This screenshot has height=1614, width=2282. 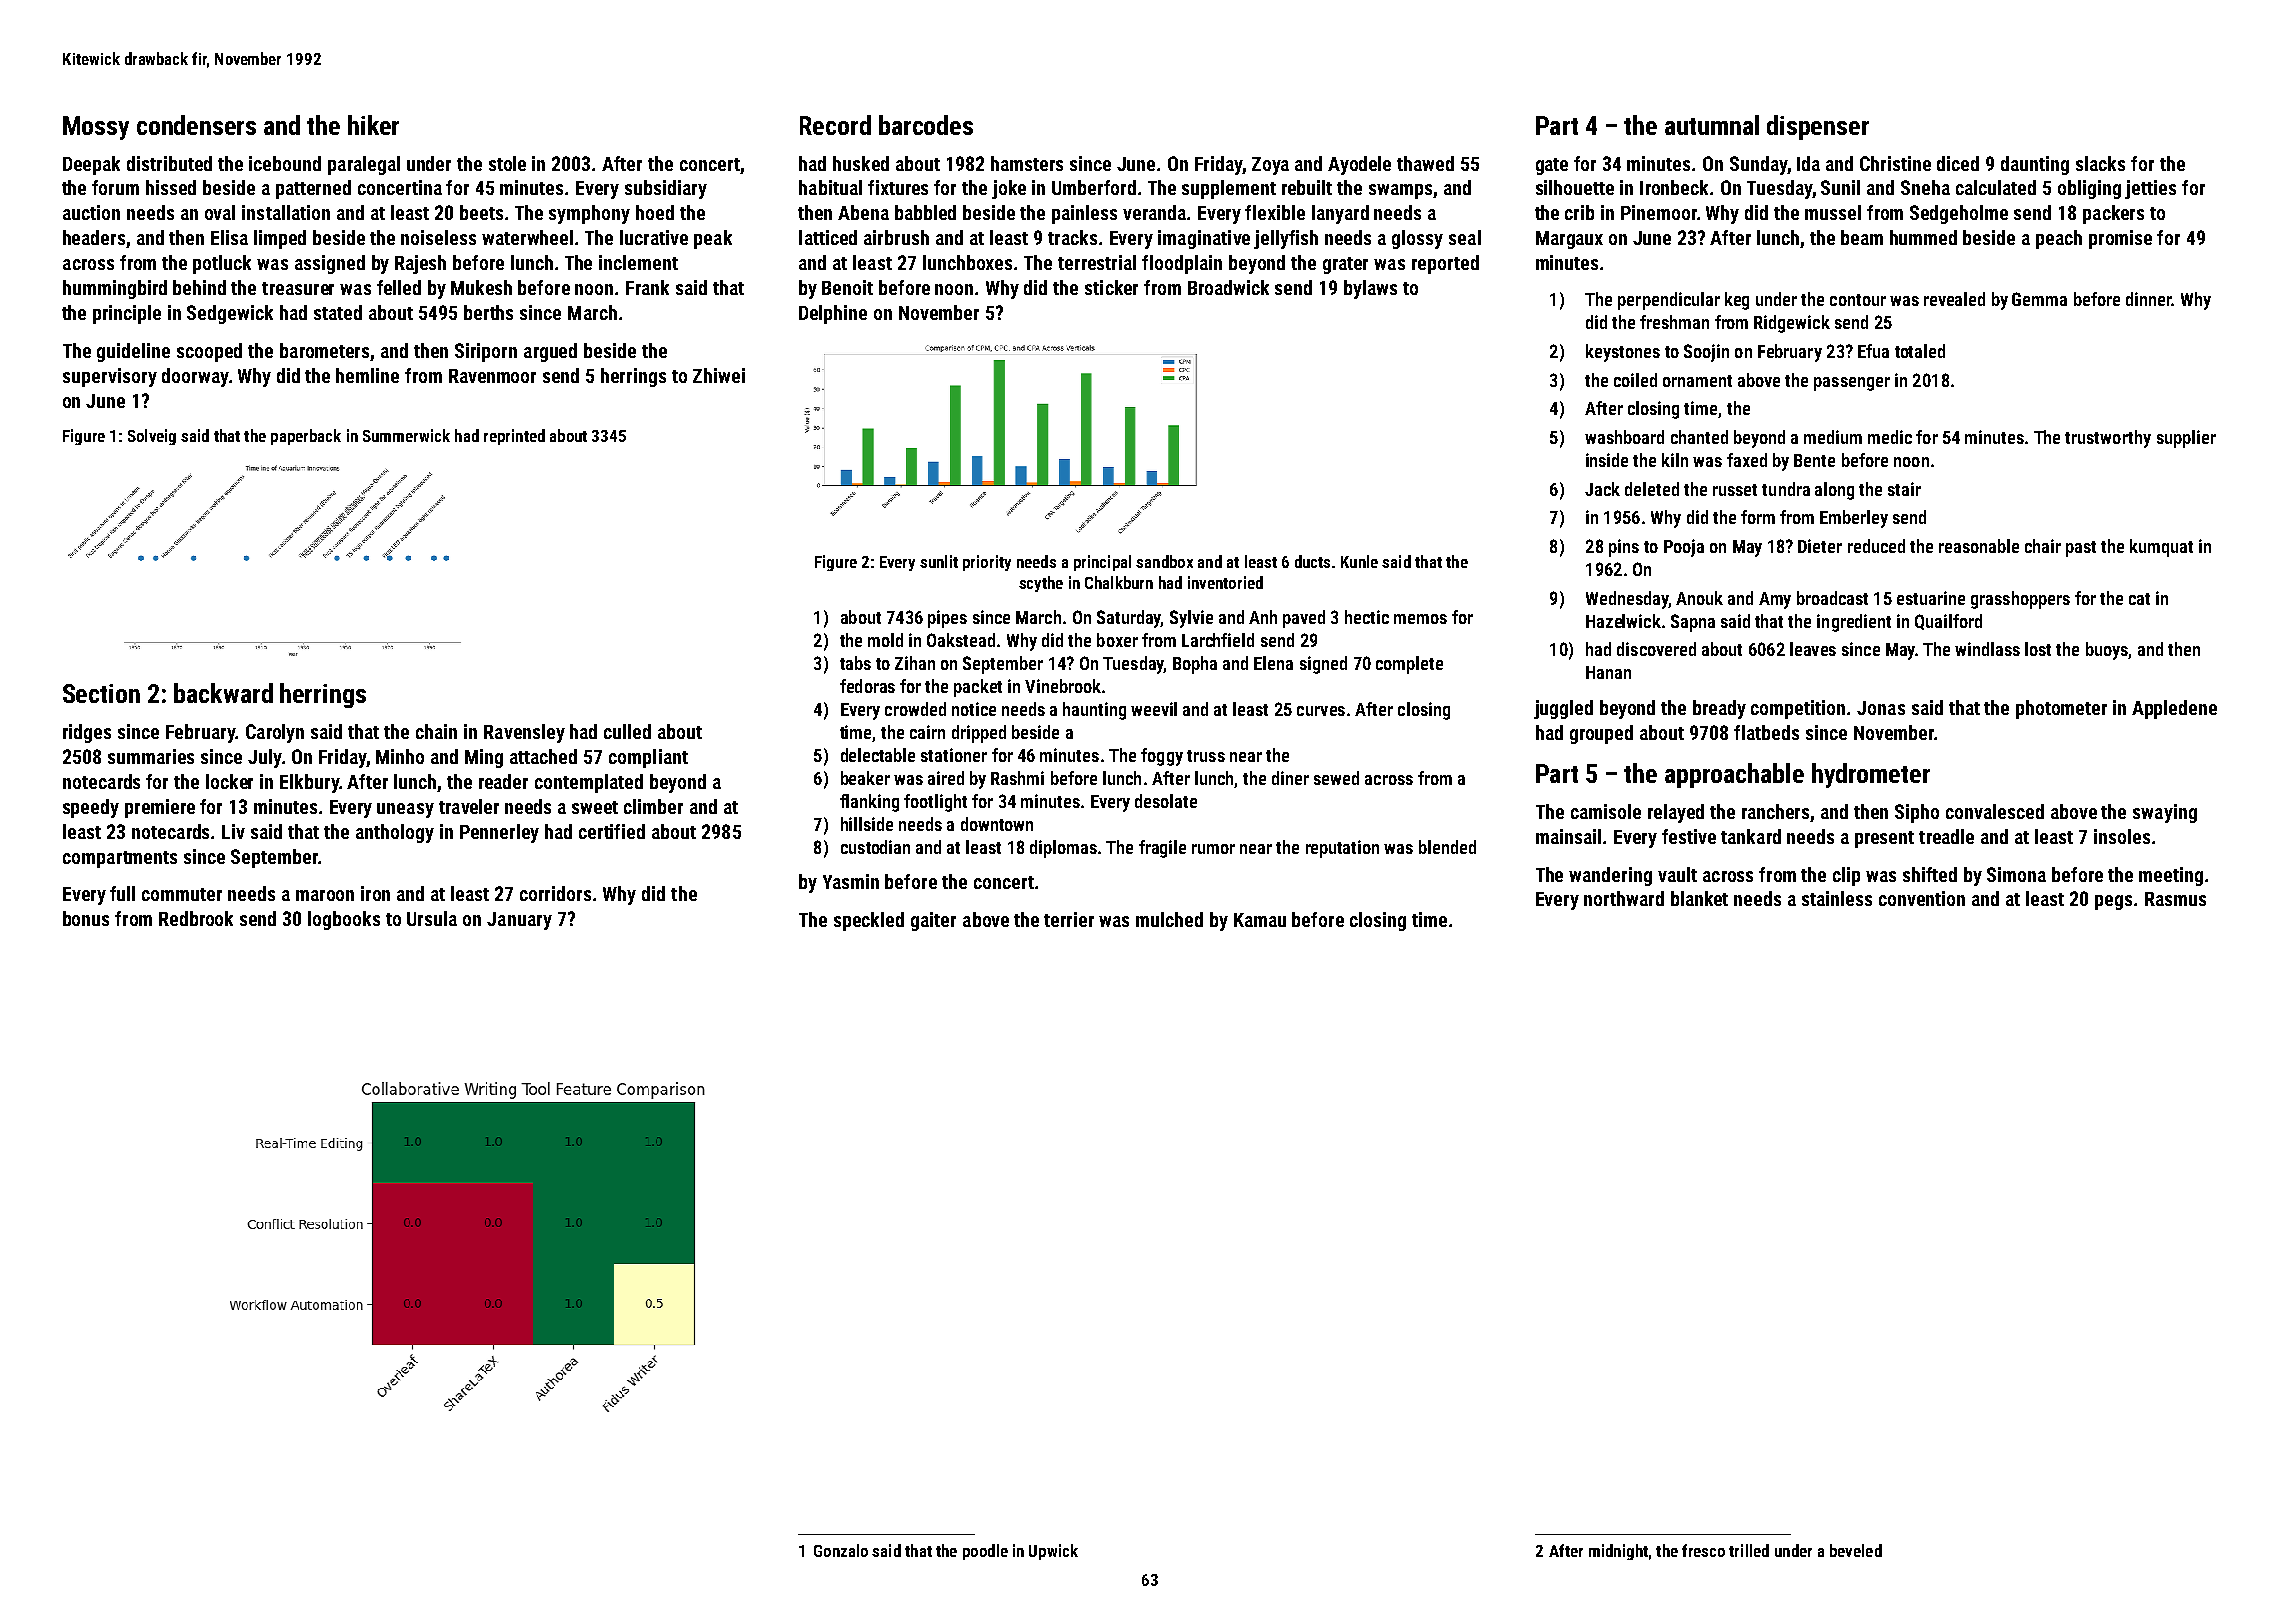 I want to click on beam, so click(x=1862, y=237).
